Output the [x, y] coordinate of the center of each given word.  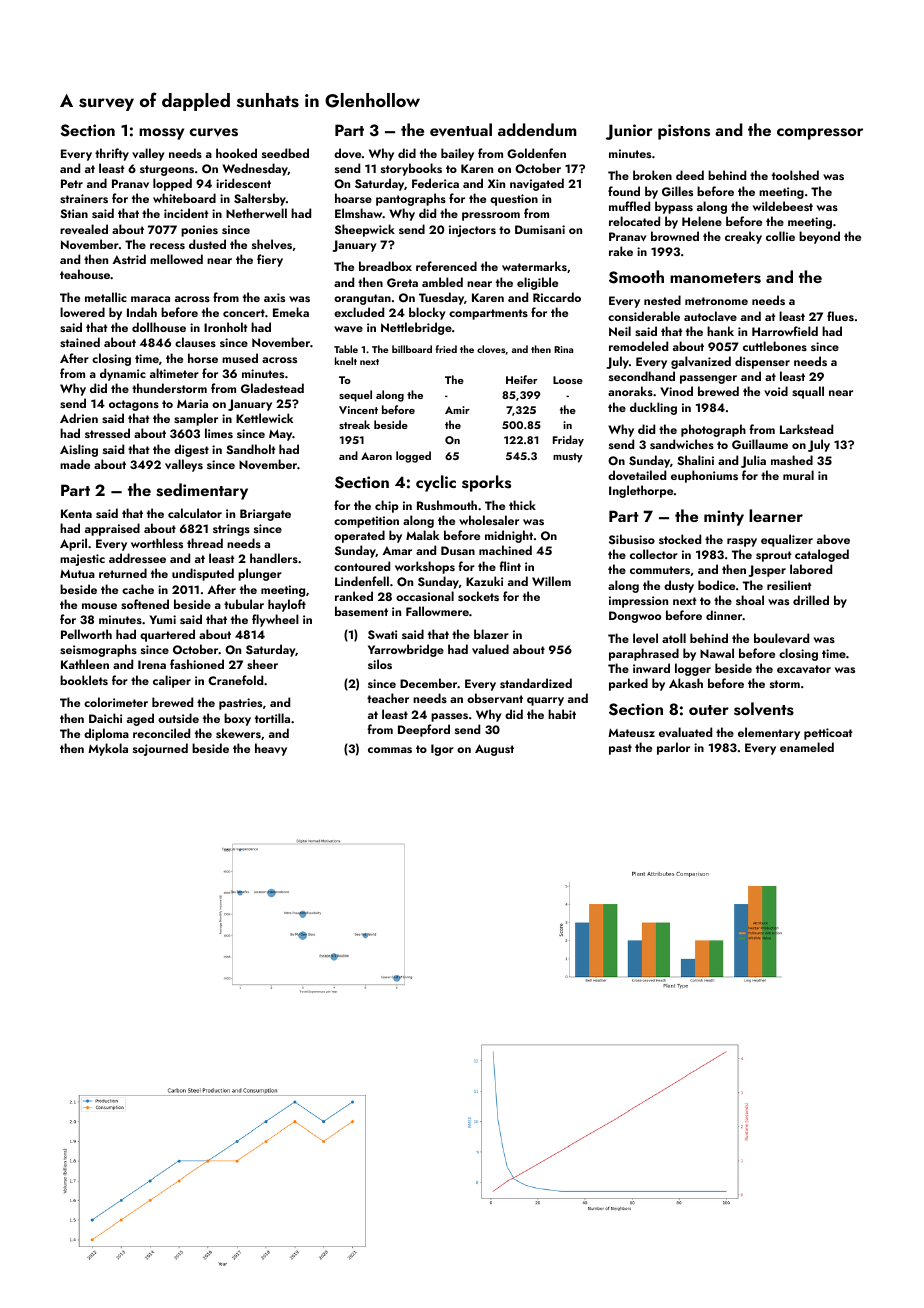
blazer [491, 634]
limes [219, 433]
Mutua [77, 573]
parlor [673, 748]
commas [390, 750]
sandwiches [682, 444]
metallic [106, 297]
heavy [271, 749]
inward [651, 668]
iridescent [243, 183]
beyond [819, 237]
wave [348, 329]
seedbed [285, 153]
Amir [457, 410]
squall [808, 392]
